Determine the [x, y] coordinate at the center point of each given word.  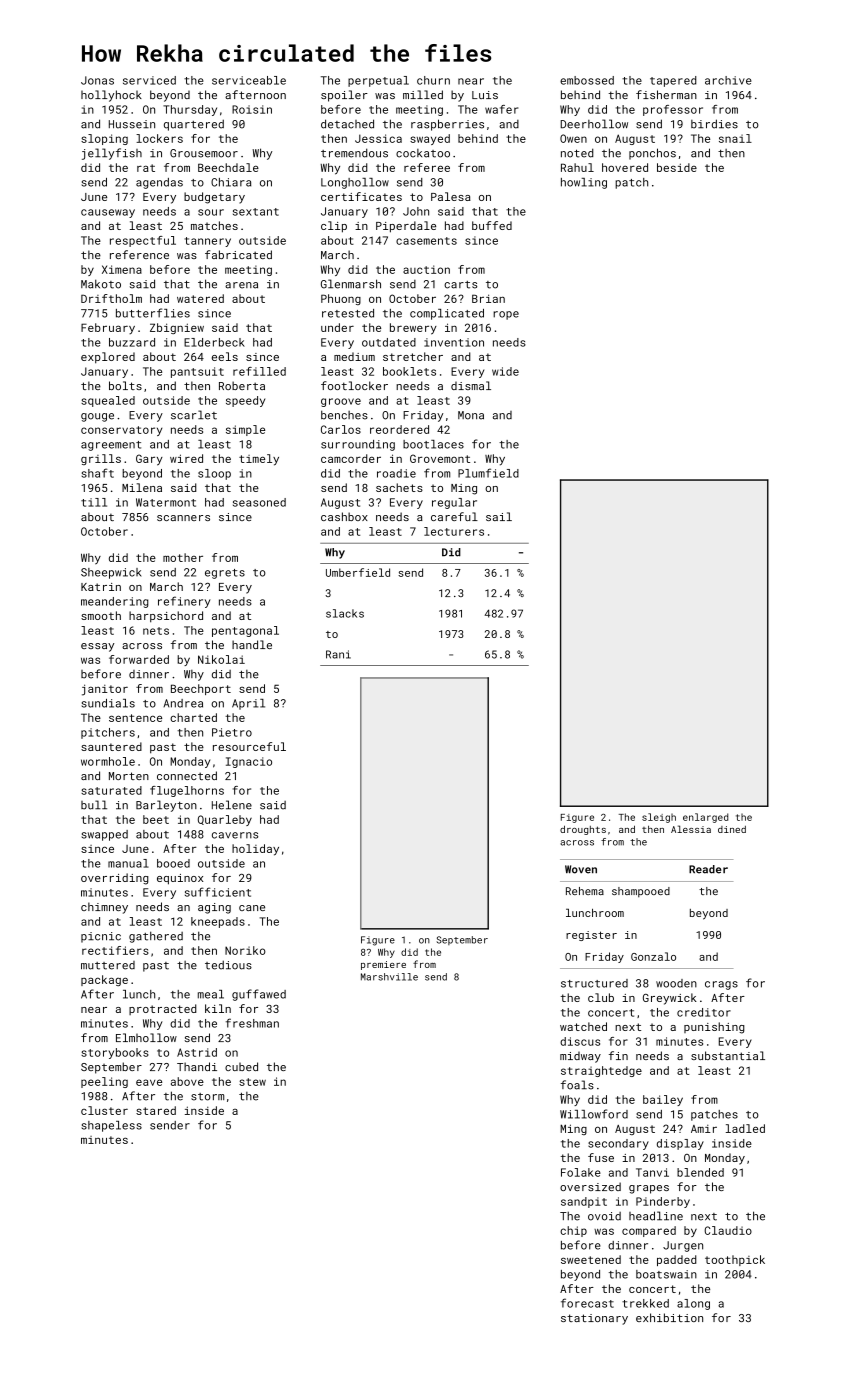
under [337, 327]
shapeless [112, 1126]
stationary [594, 1319]
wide [505, 371]
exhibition [669, 1317]
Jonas [97, 80]
